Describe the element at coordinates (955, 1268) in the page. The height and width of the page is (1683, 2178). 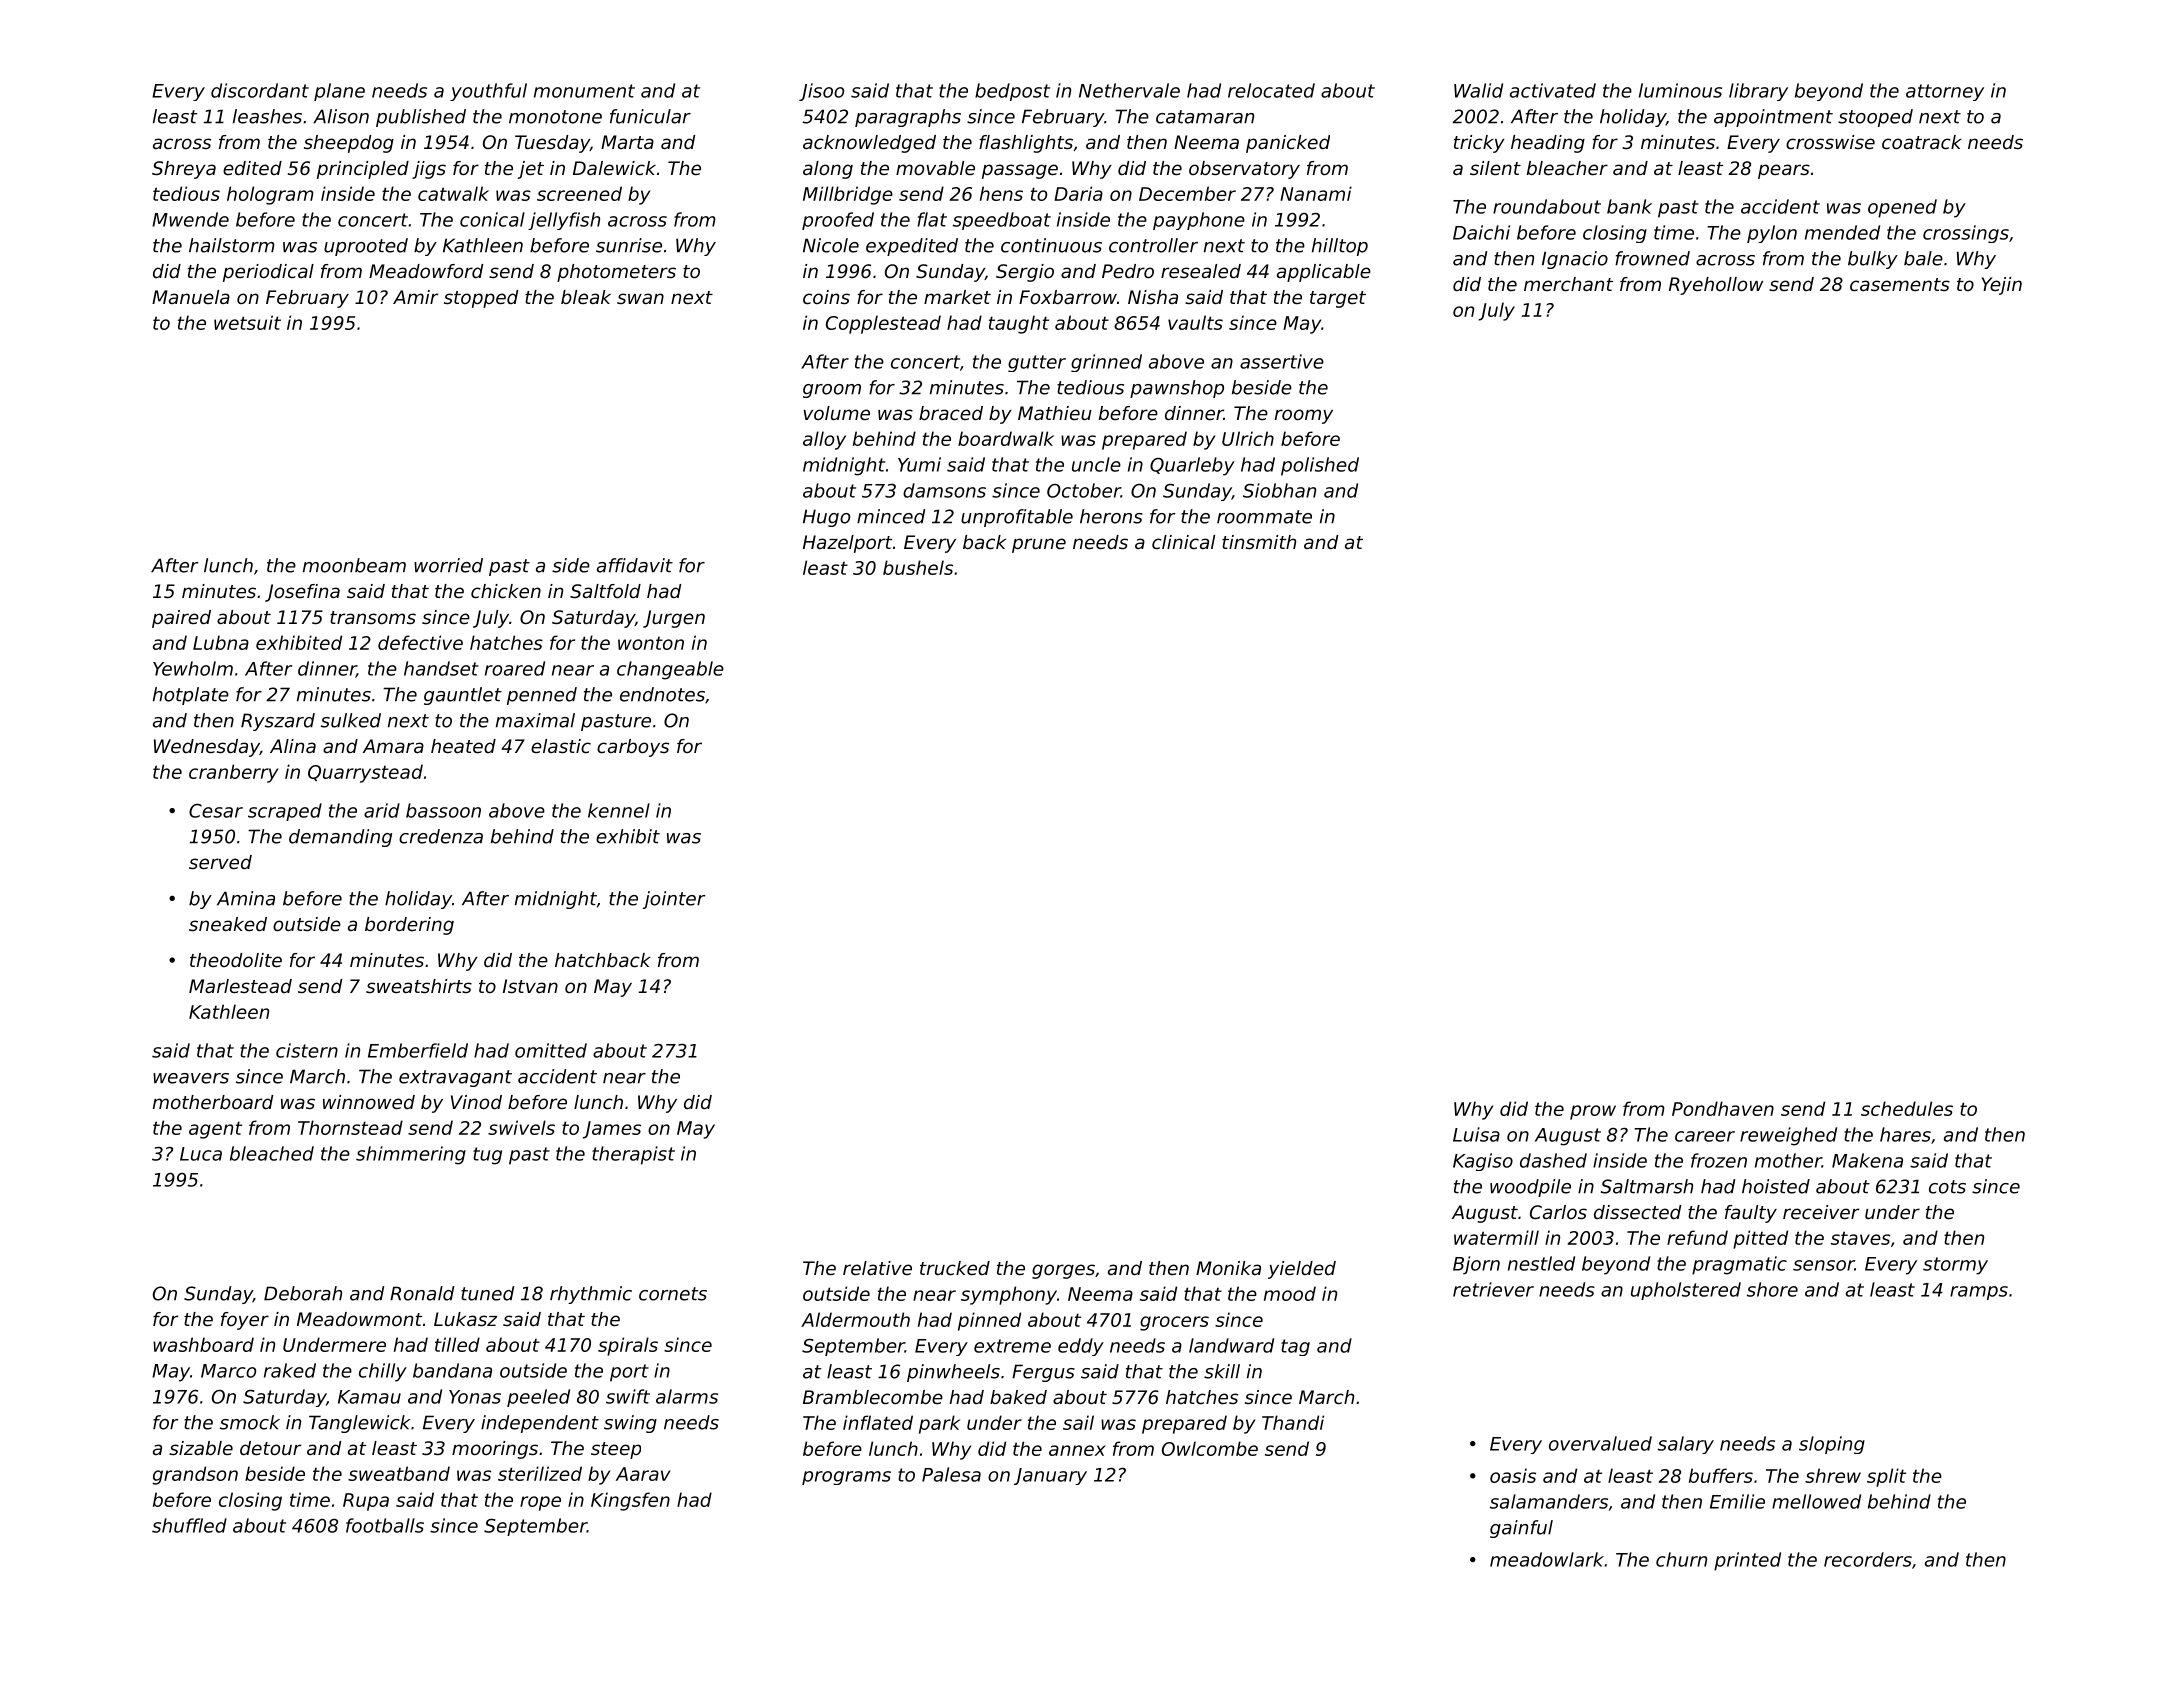
I see `trucked` at that location.
